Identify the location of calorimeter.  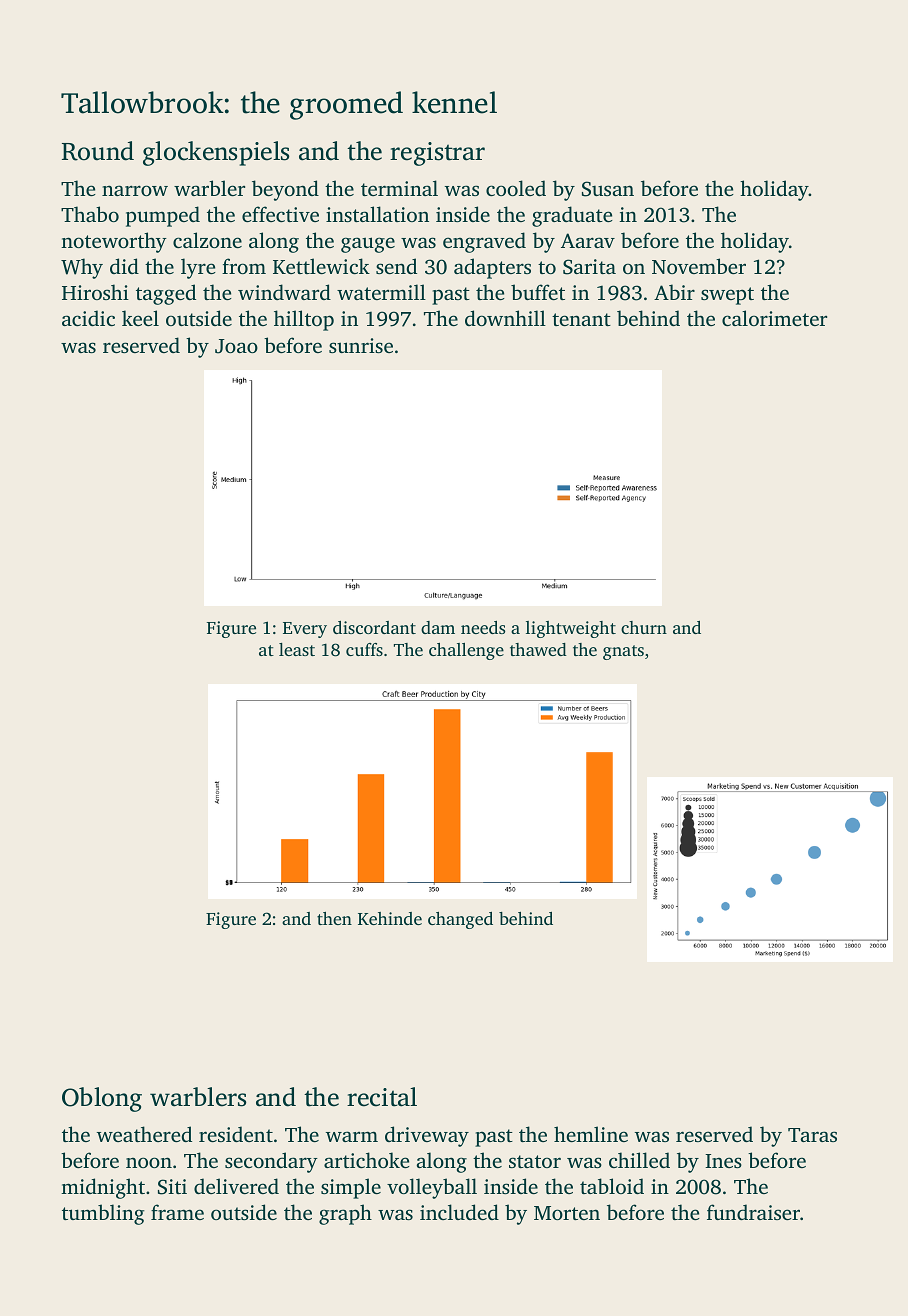
(774, 318).
